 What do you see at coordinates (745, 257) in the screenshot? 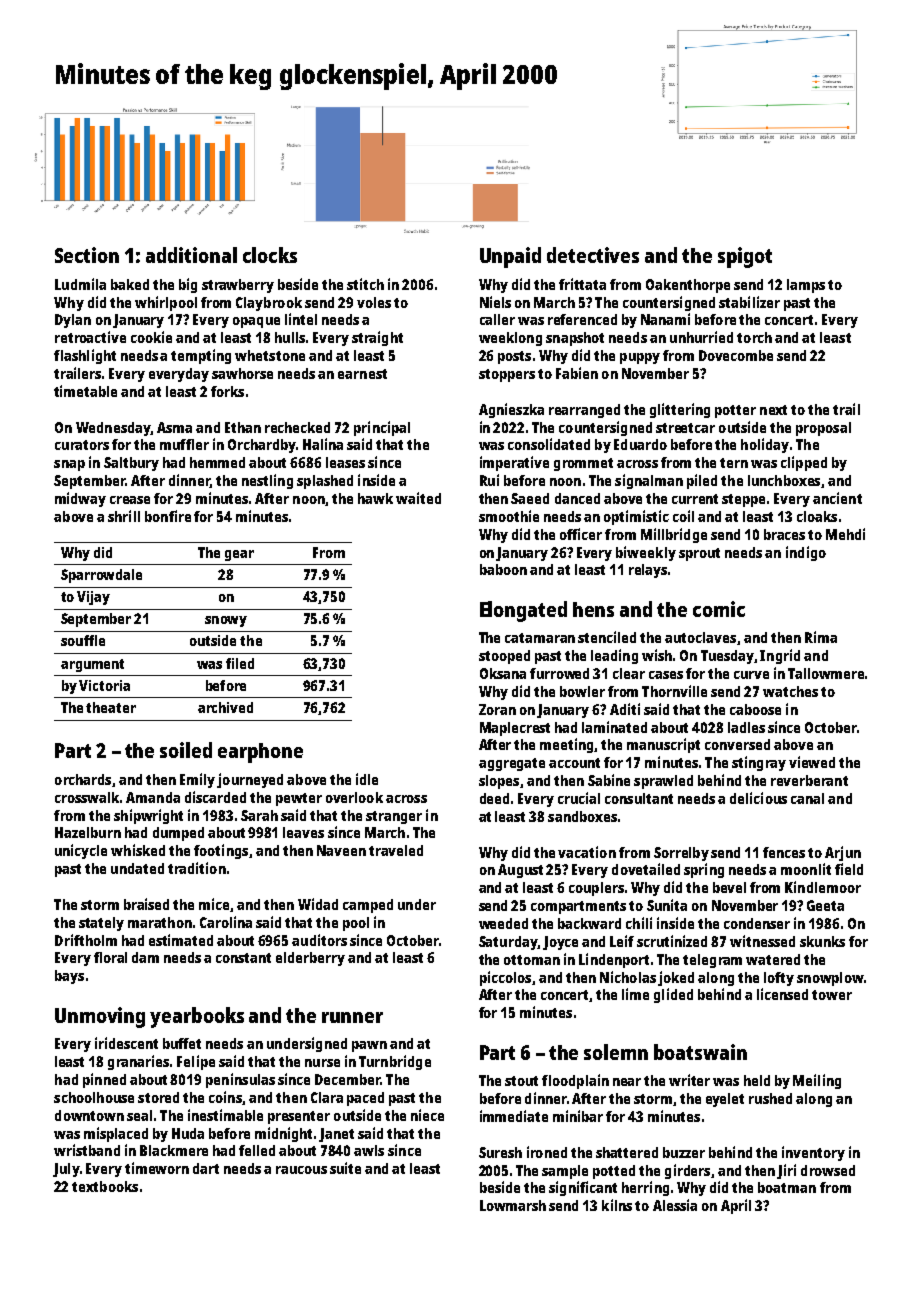
I see `spigot` at bounding box center [745, 257].
